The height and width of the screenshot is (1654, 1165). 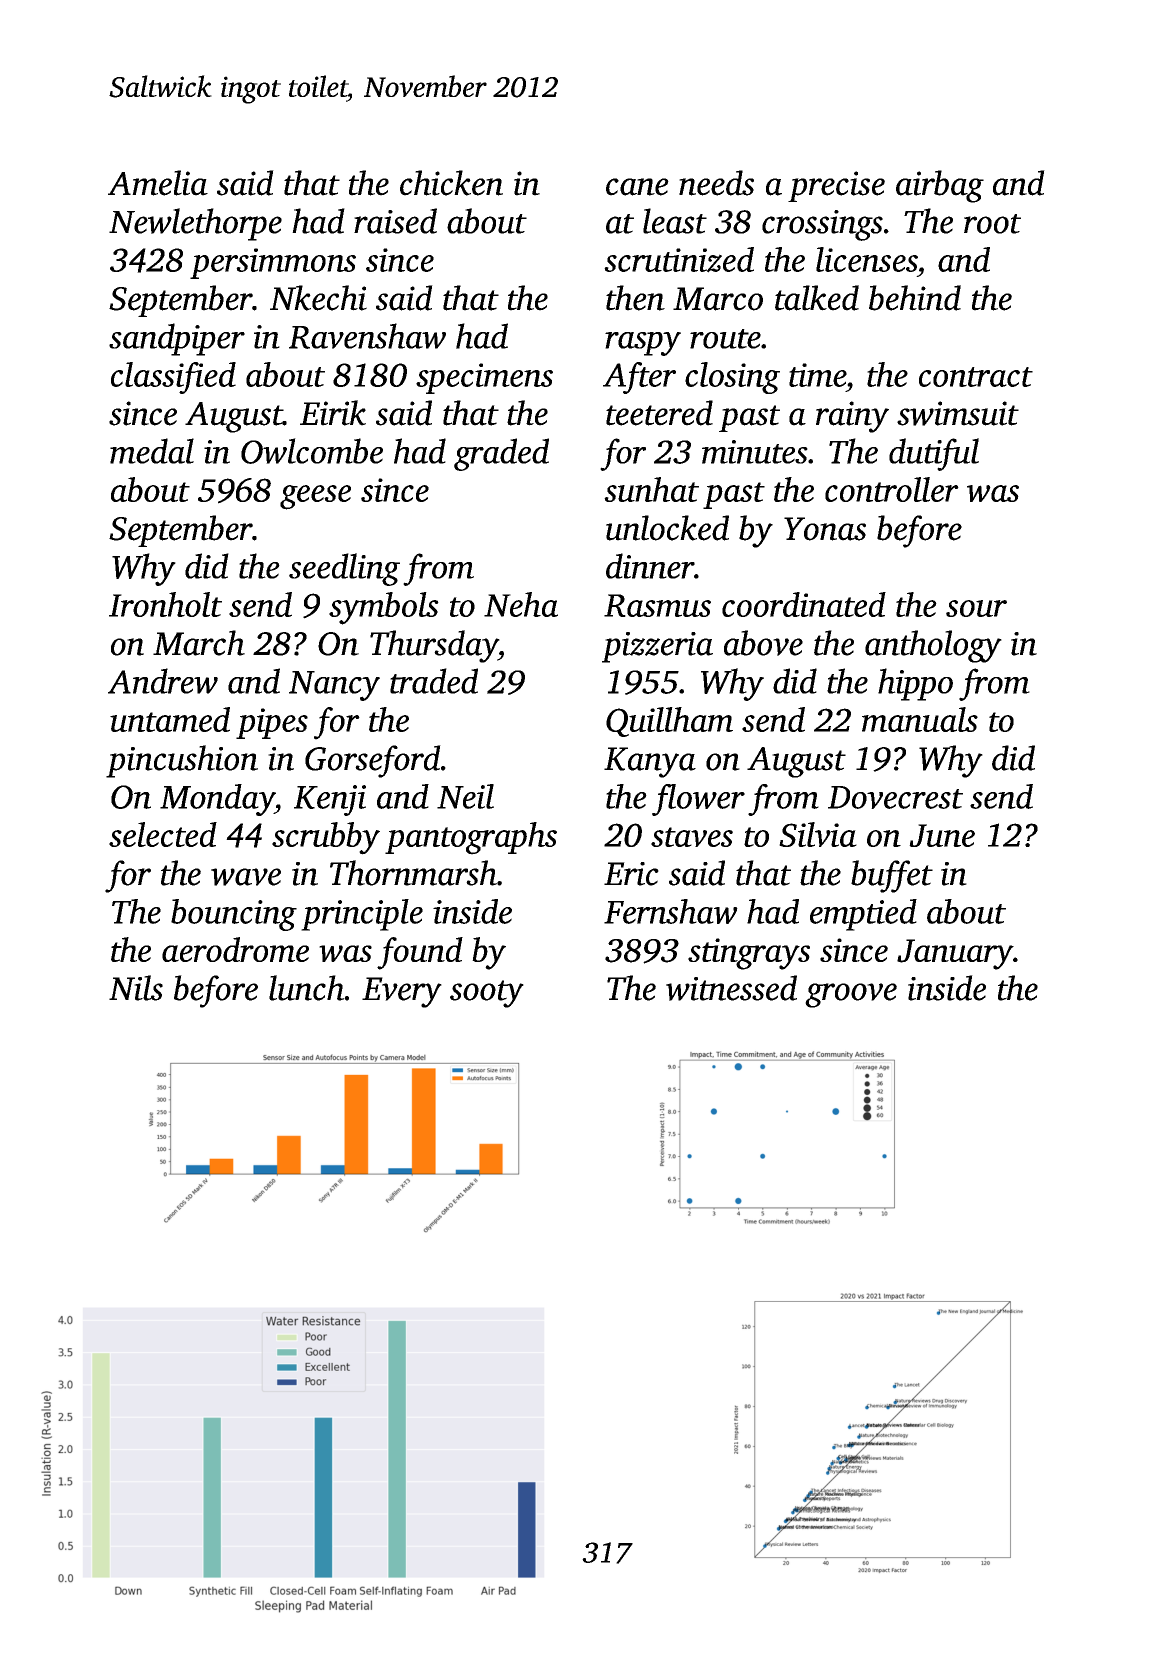 I want to click on Quillham, so click(x=669, y=722).
